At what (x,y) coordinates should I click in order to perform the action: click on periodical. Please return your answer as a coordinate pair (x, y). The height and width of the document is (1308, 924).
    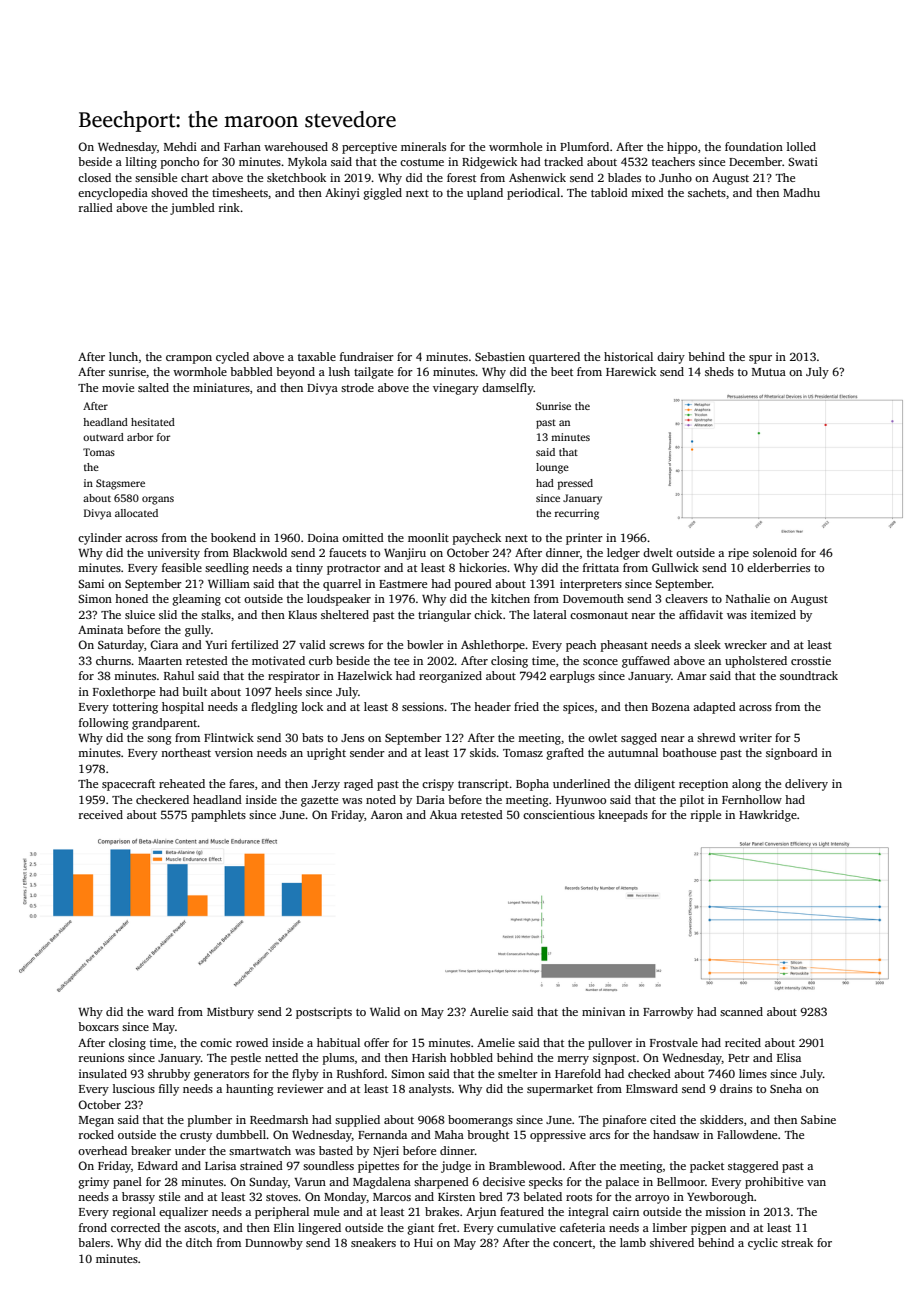
    Looking at the image, I should click on (533, 194).
